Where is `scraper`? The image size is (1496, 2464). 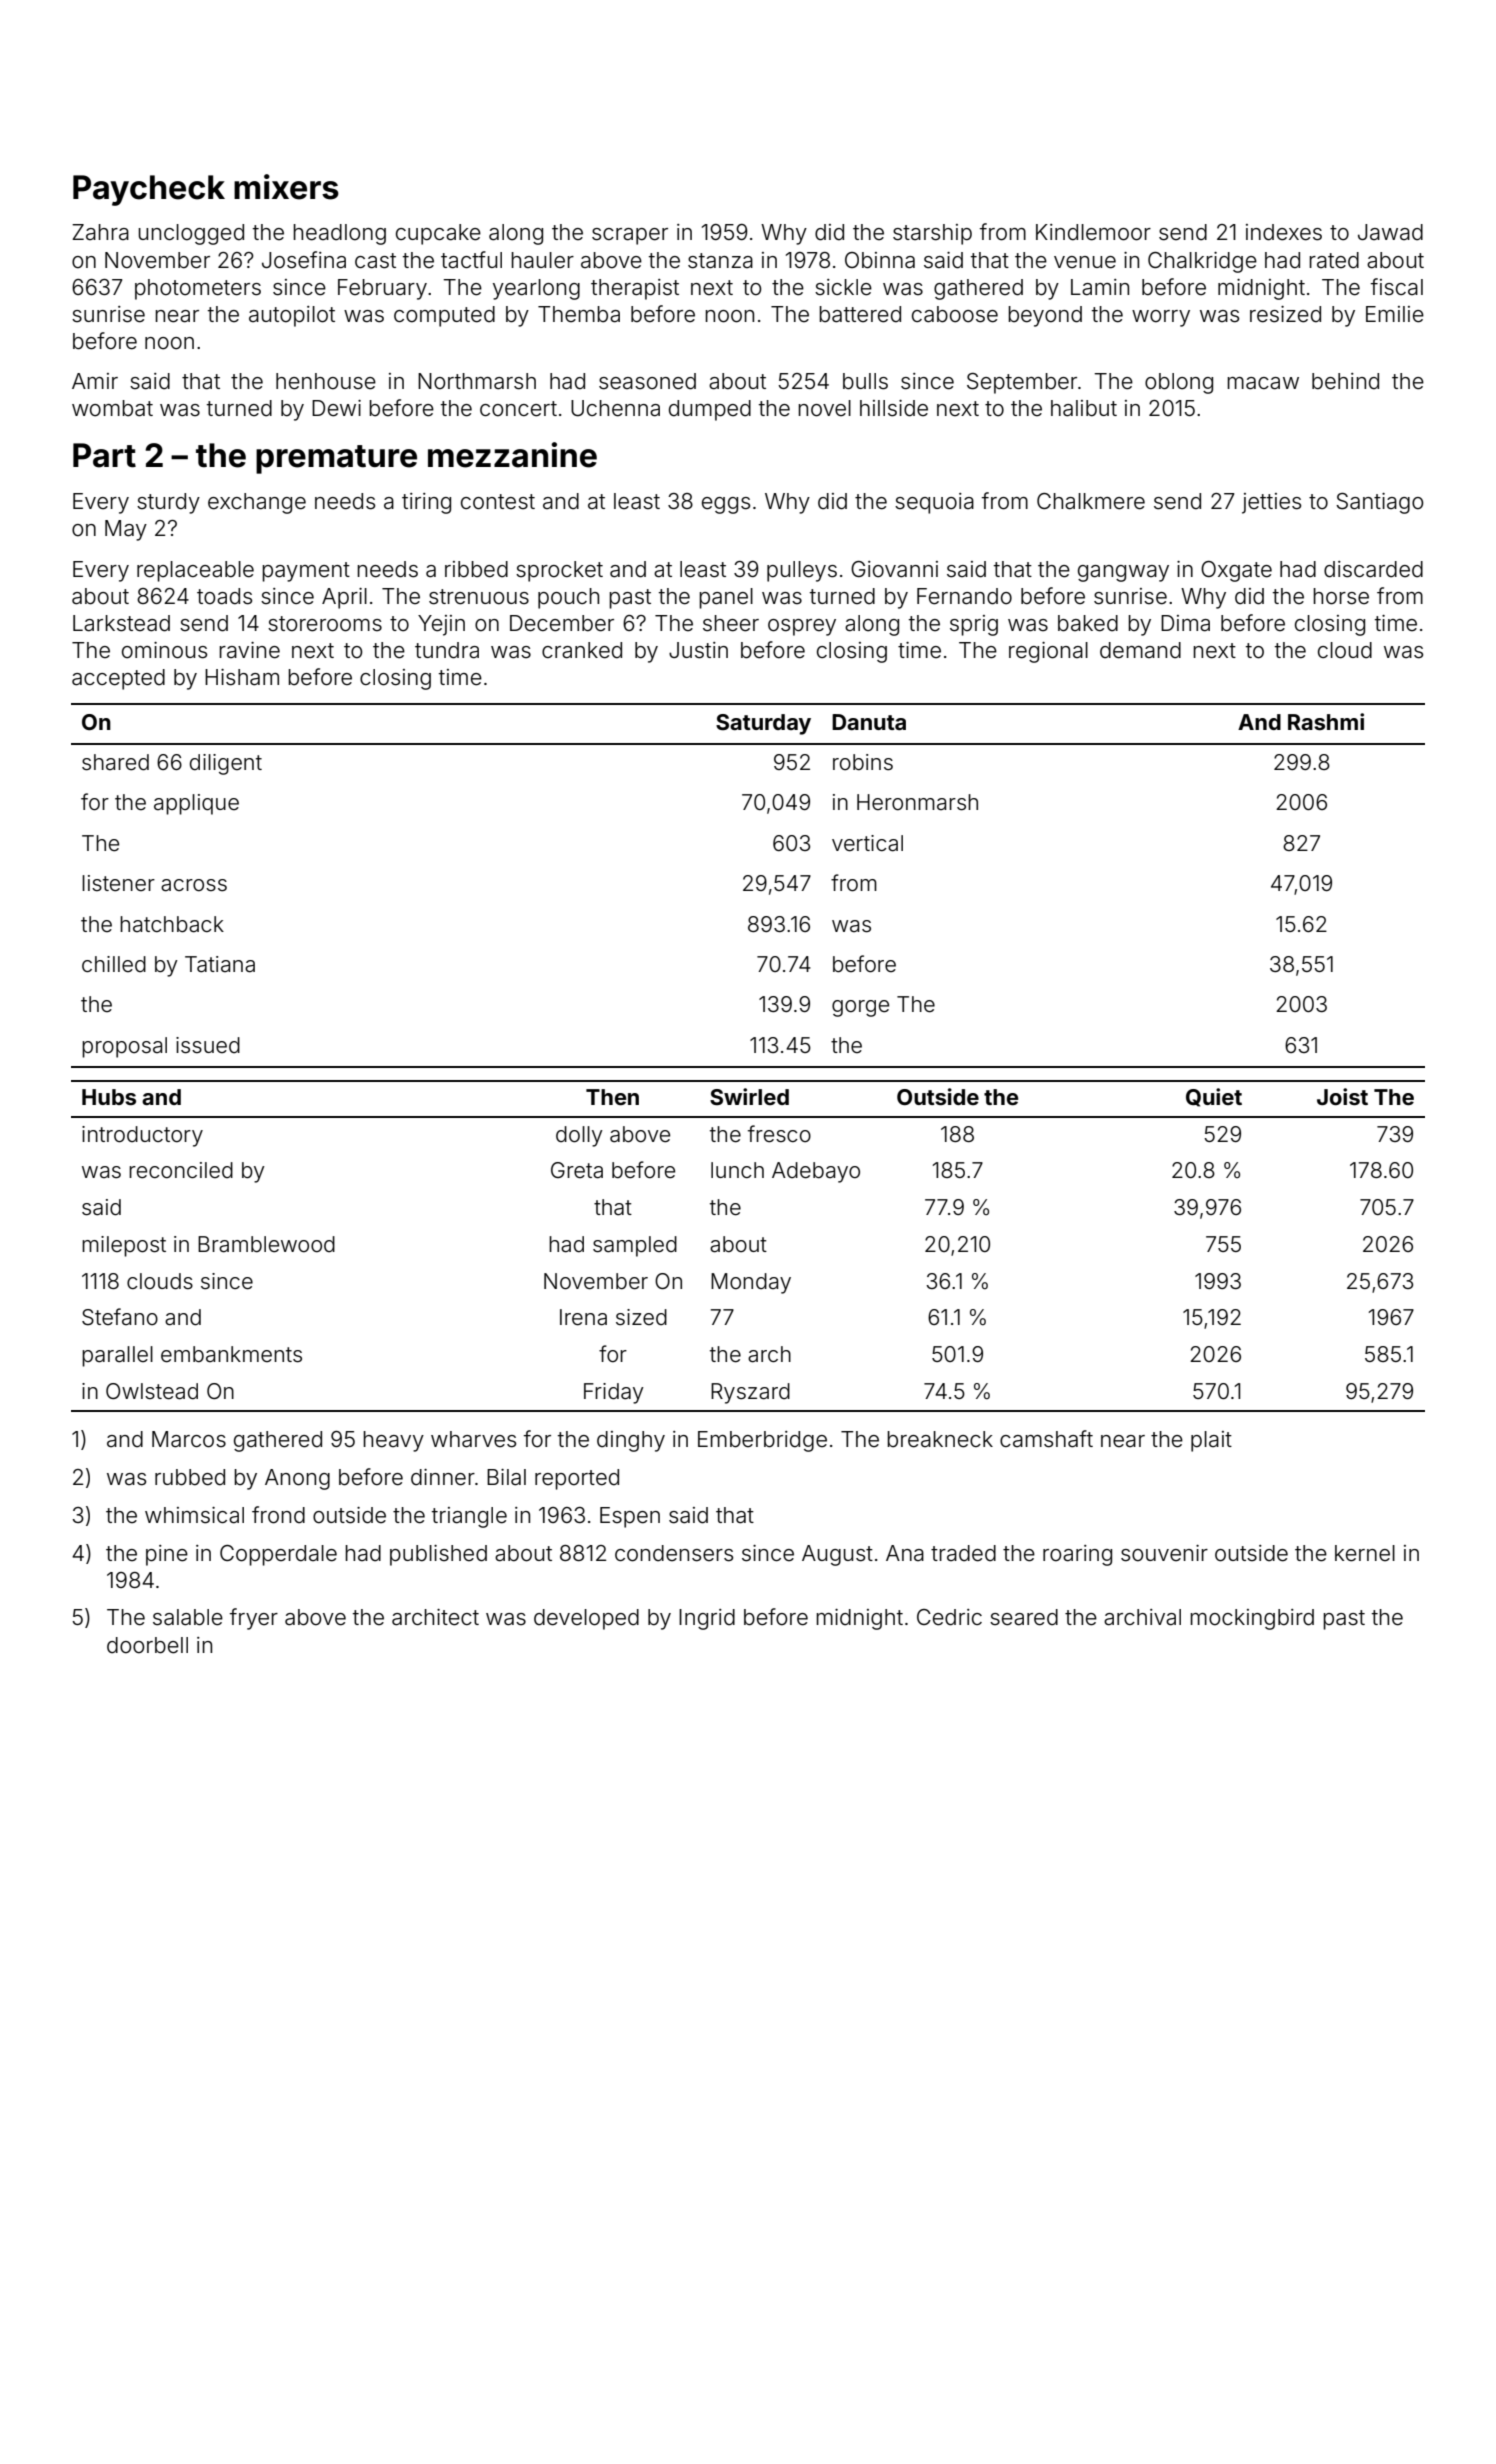
scraper is located at coordinates (630, 236).
